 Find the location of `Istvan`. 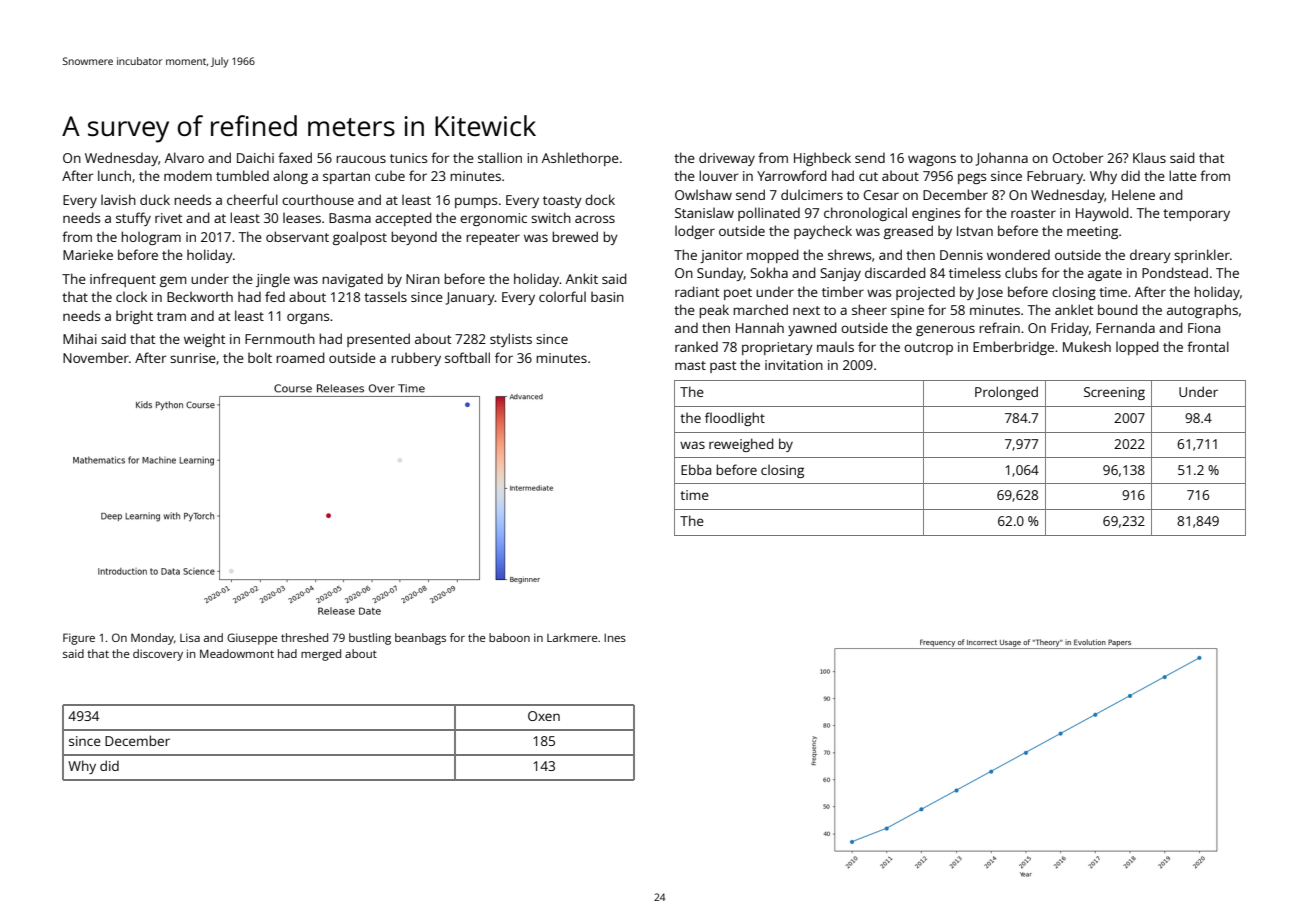

Istvan is located at coordinates (975, 231).
